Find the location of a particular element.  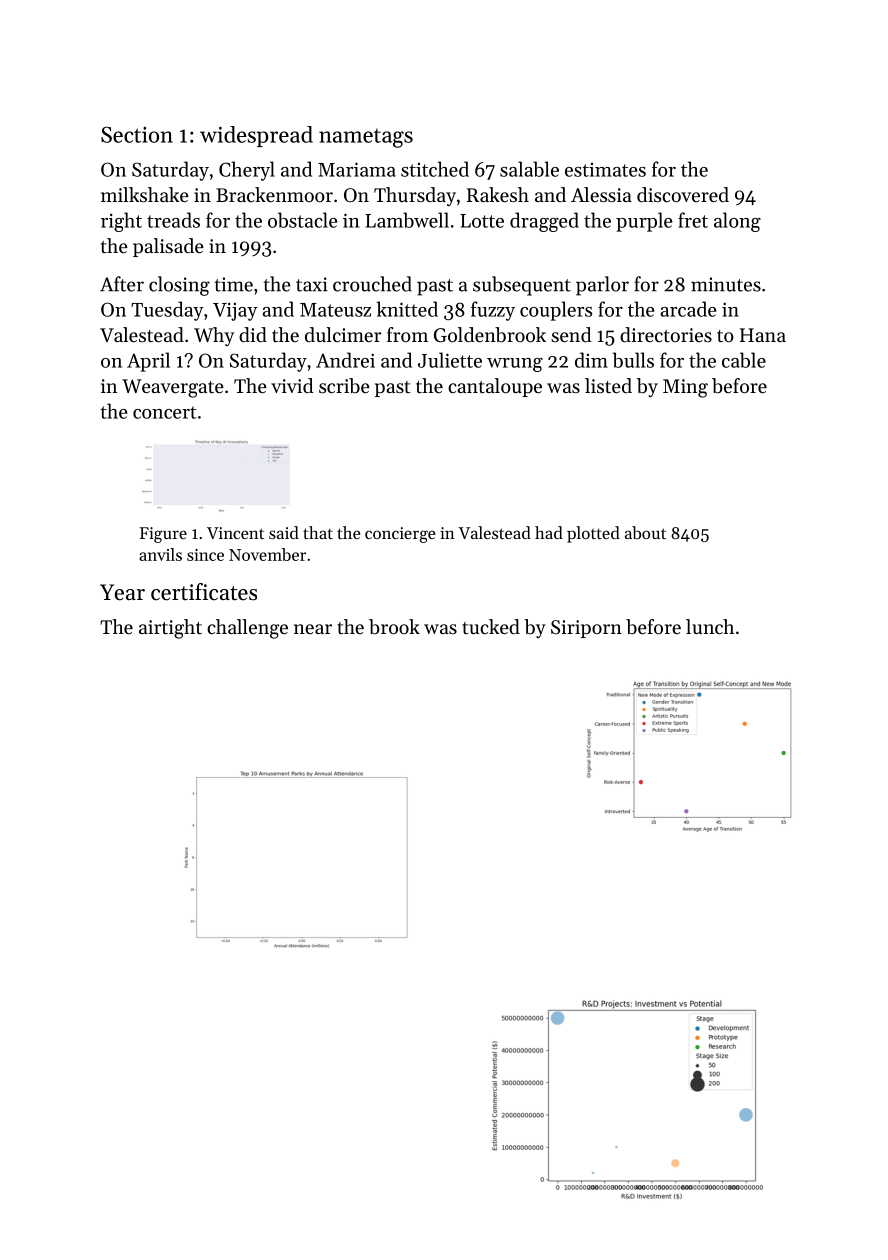

crouched is located at coordinates (372, 284).
